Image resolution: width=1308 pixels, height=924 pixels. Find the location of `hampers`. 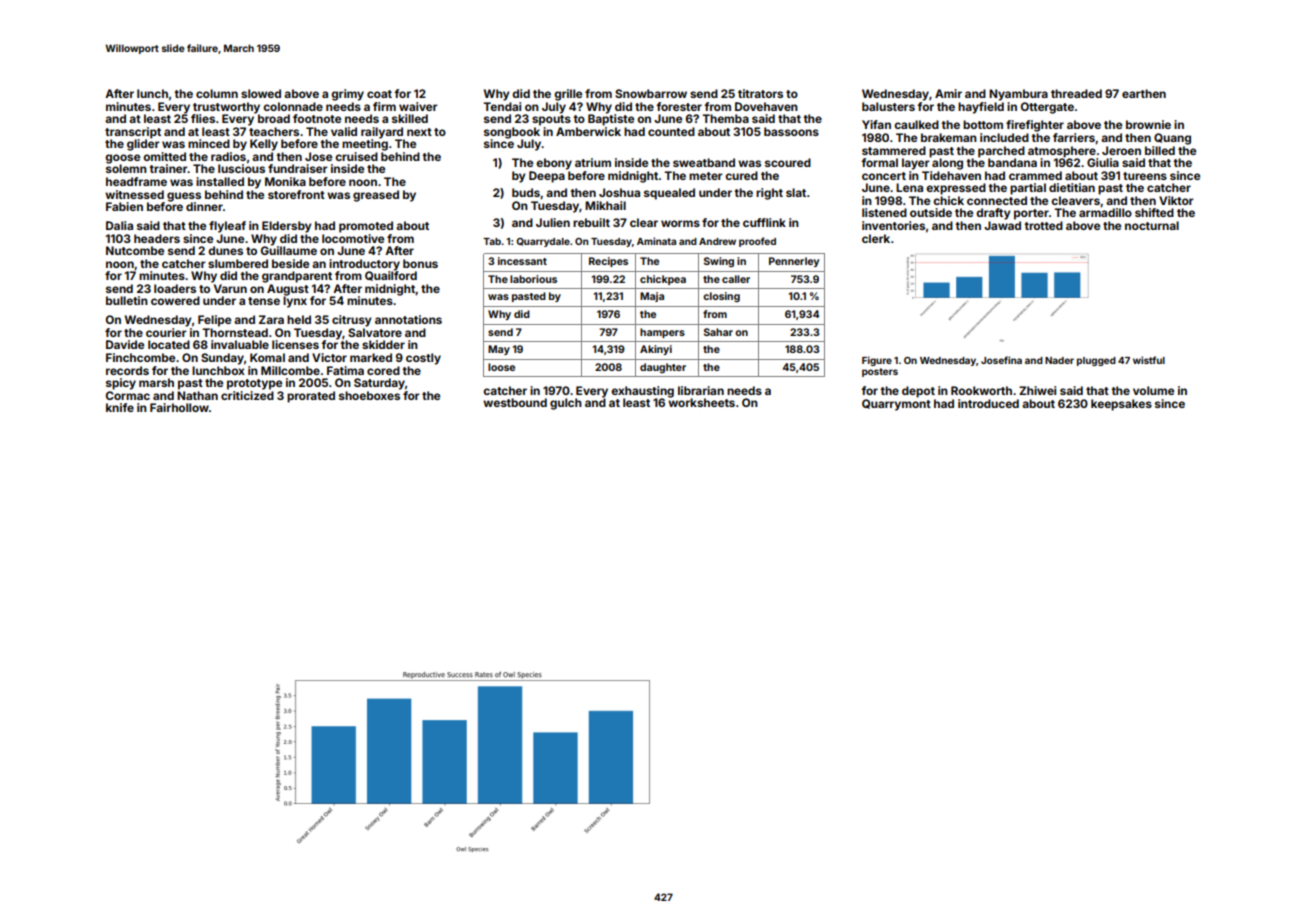

hampers is located at coordinates (662, 333).
